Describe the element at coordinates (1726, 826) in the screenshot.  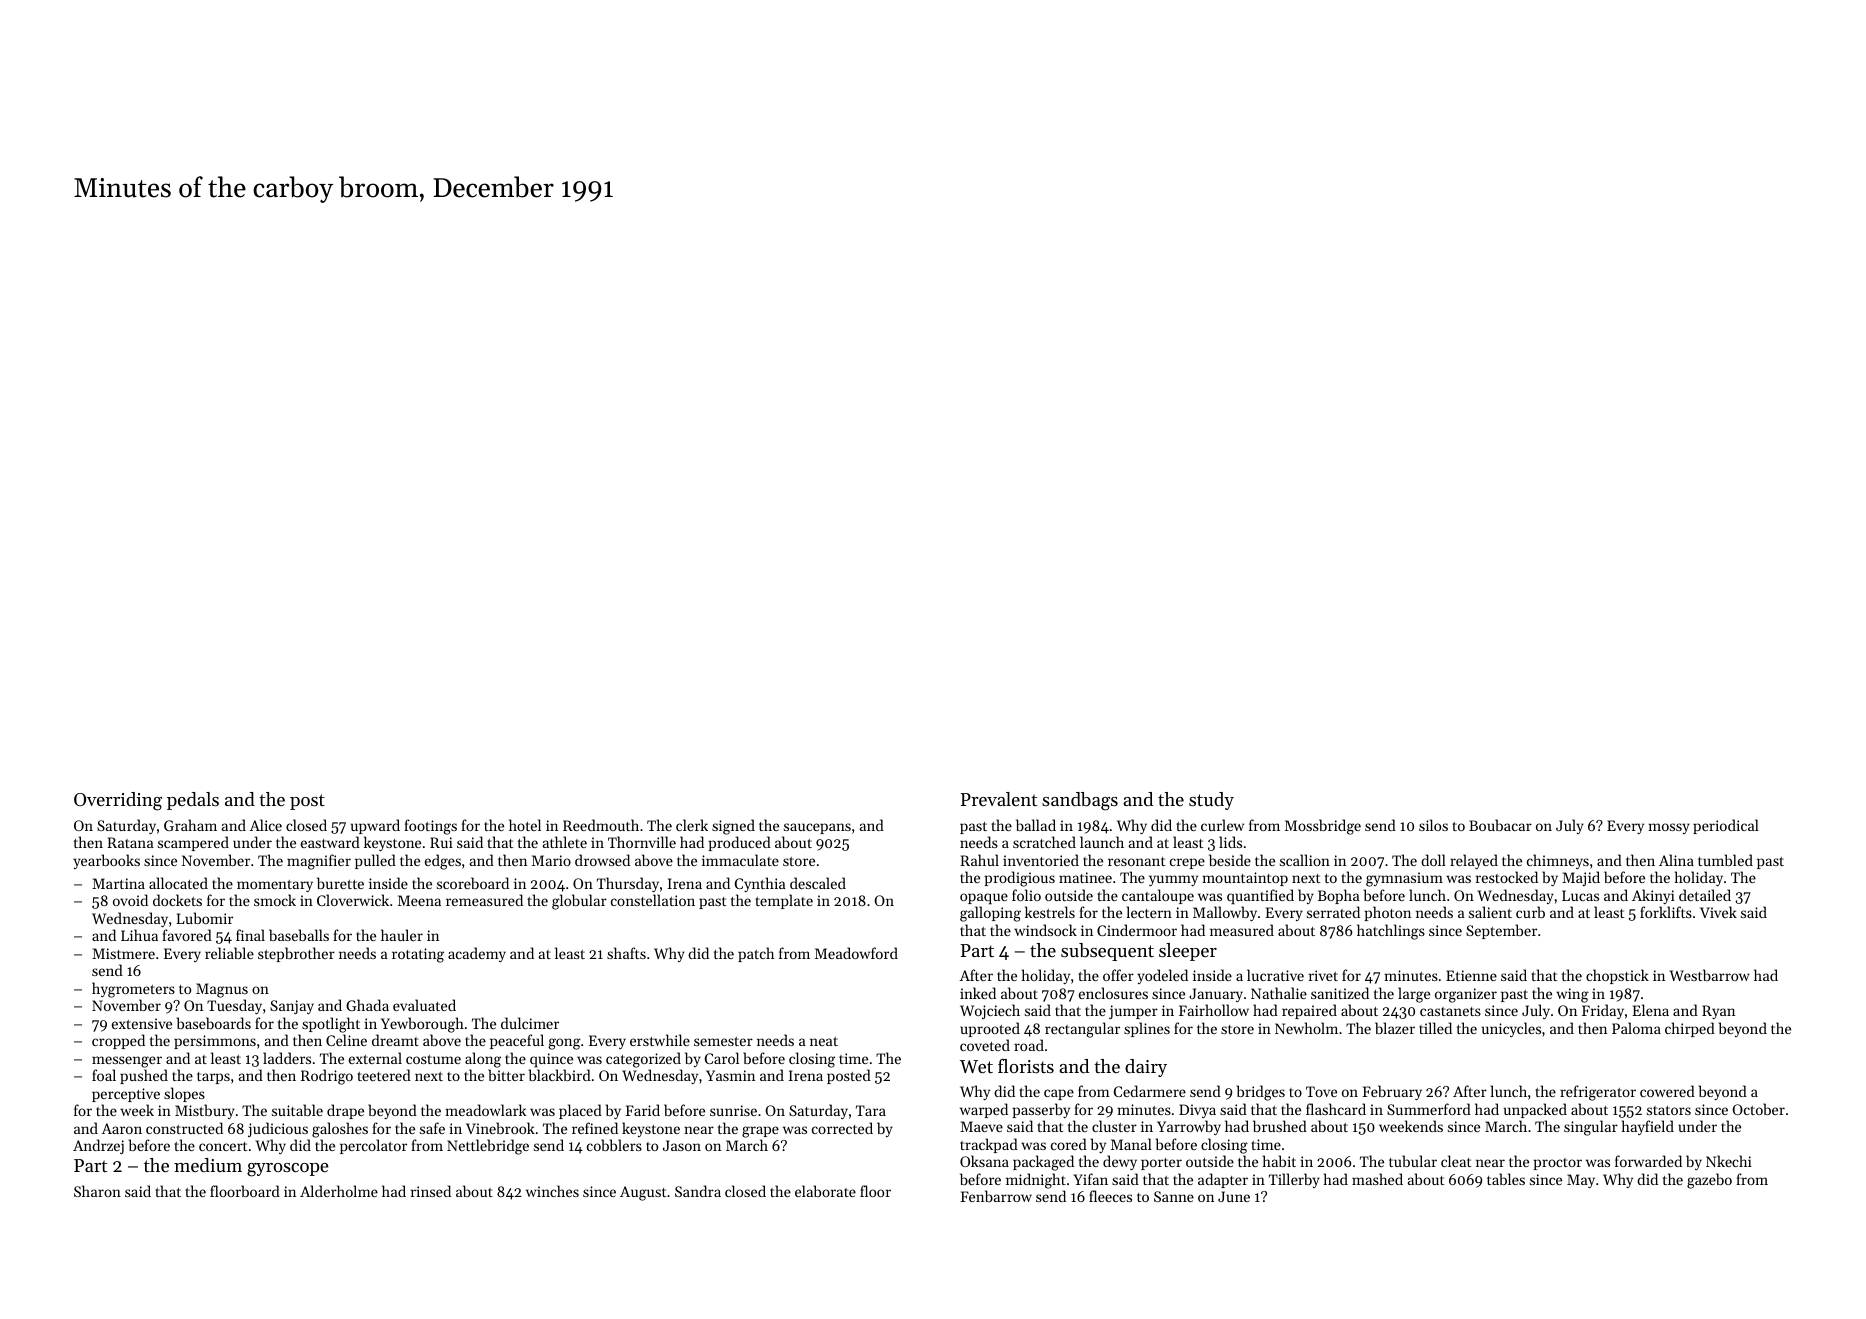
I see `periodical` at that location.
